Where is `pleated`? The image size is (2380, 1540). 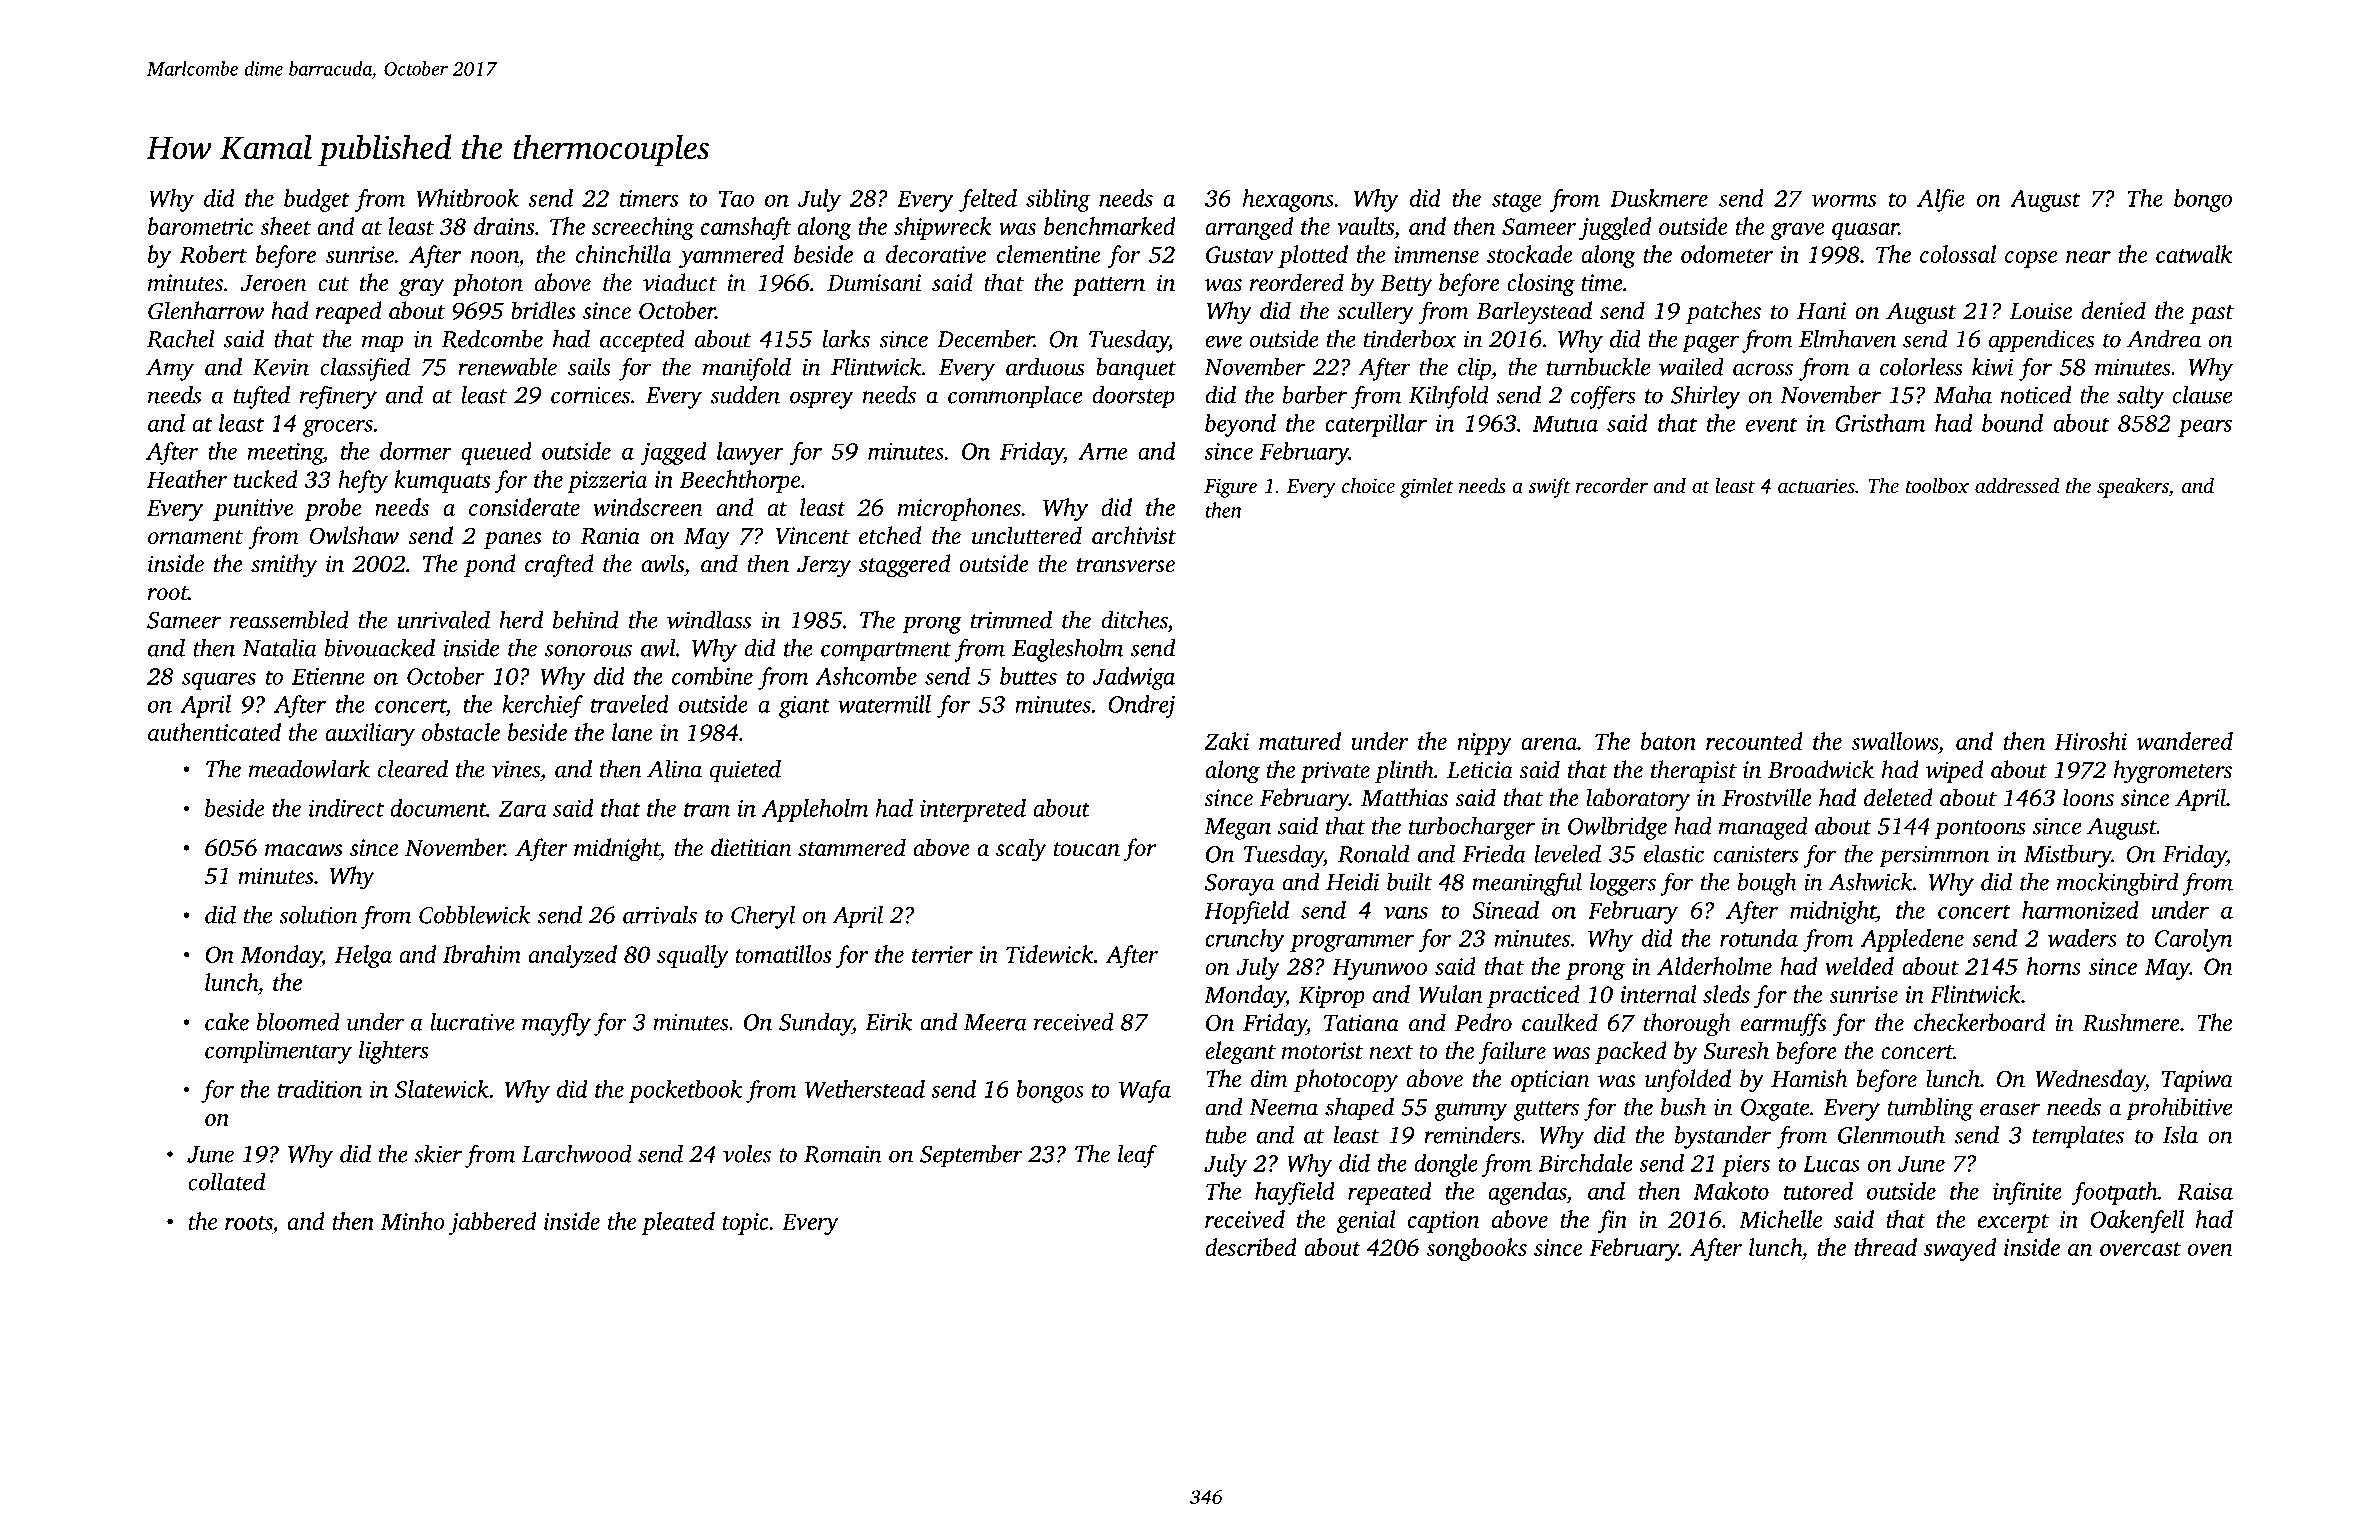
pleated is located at coordinates (678, 1223).
